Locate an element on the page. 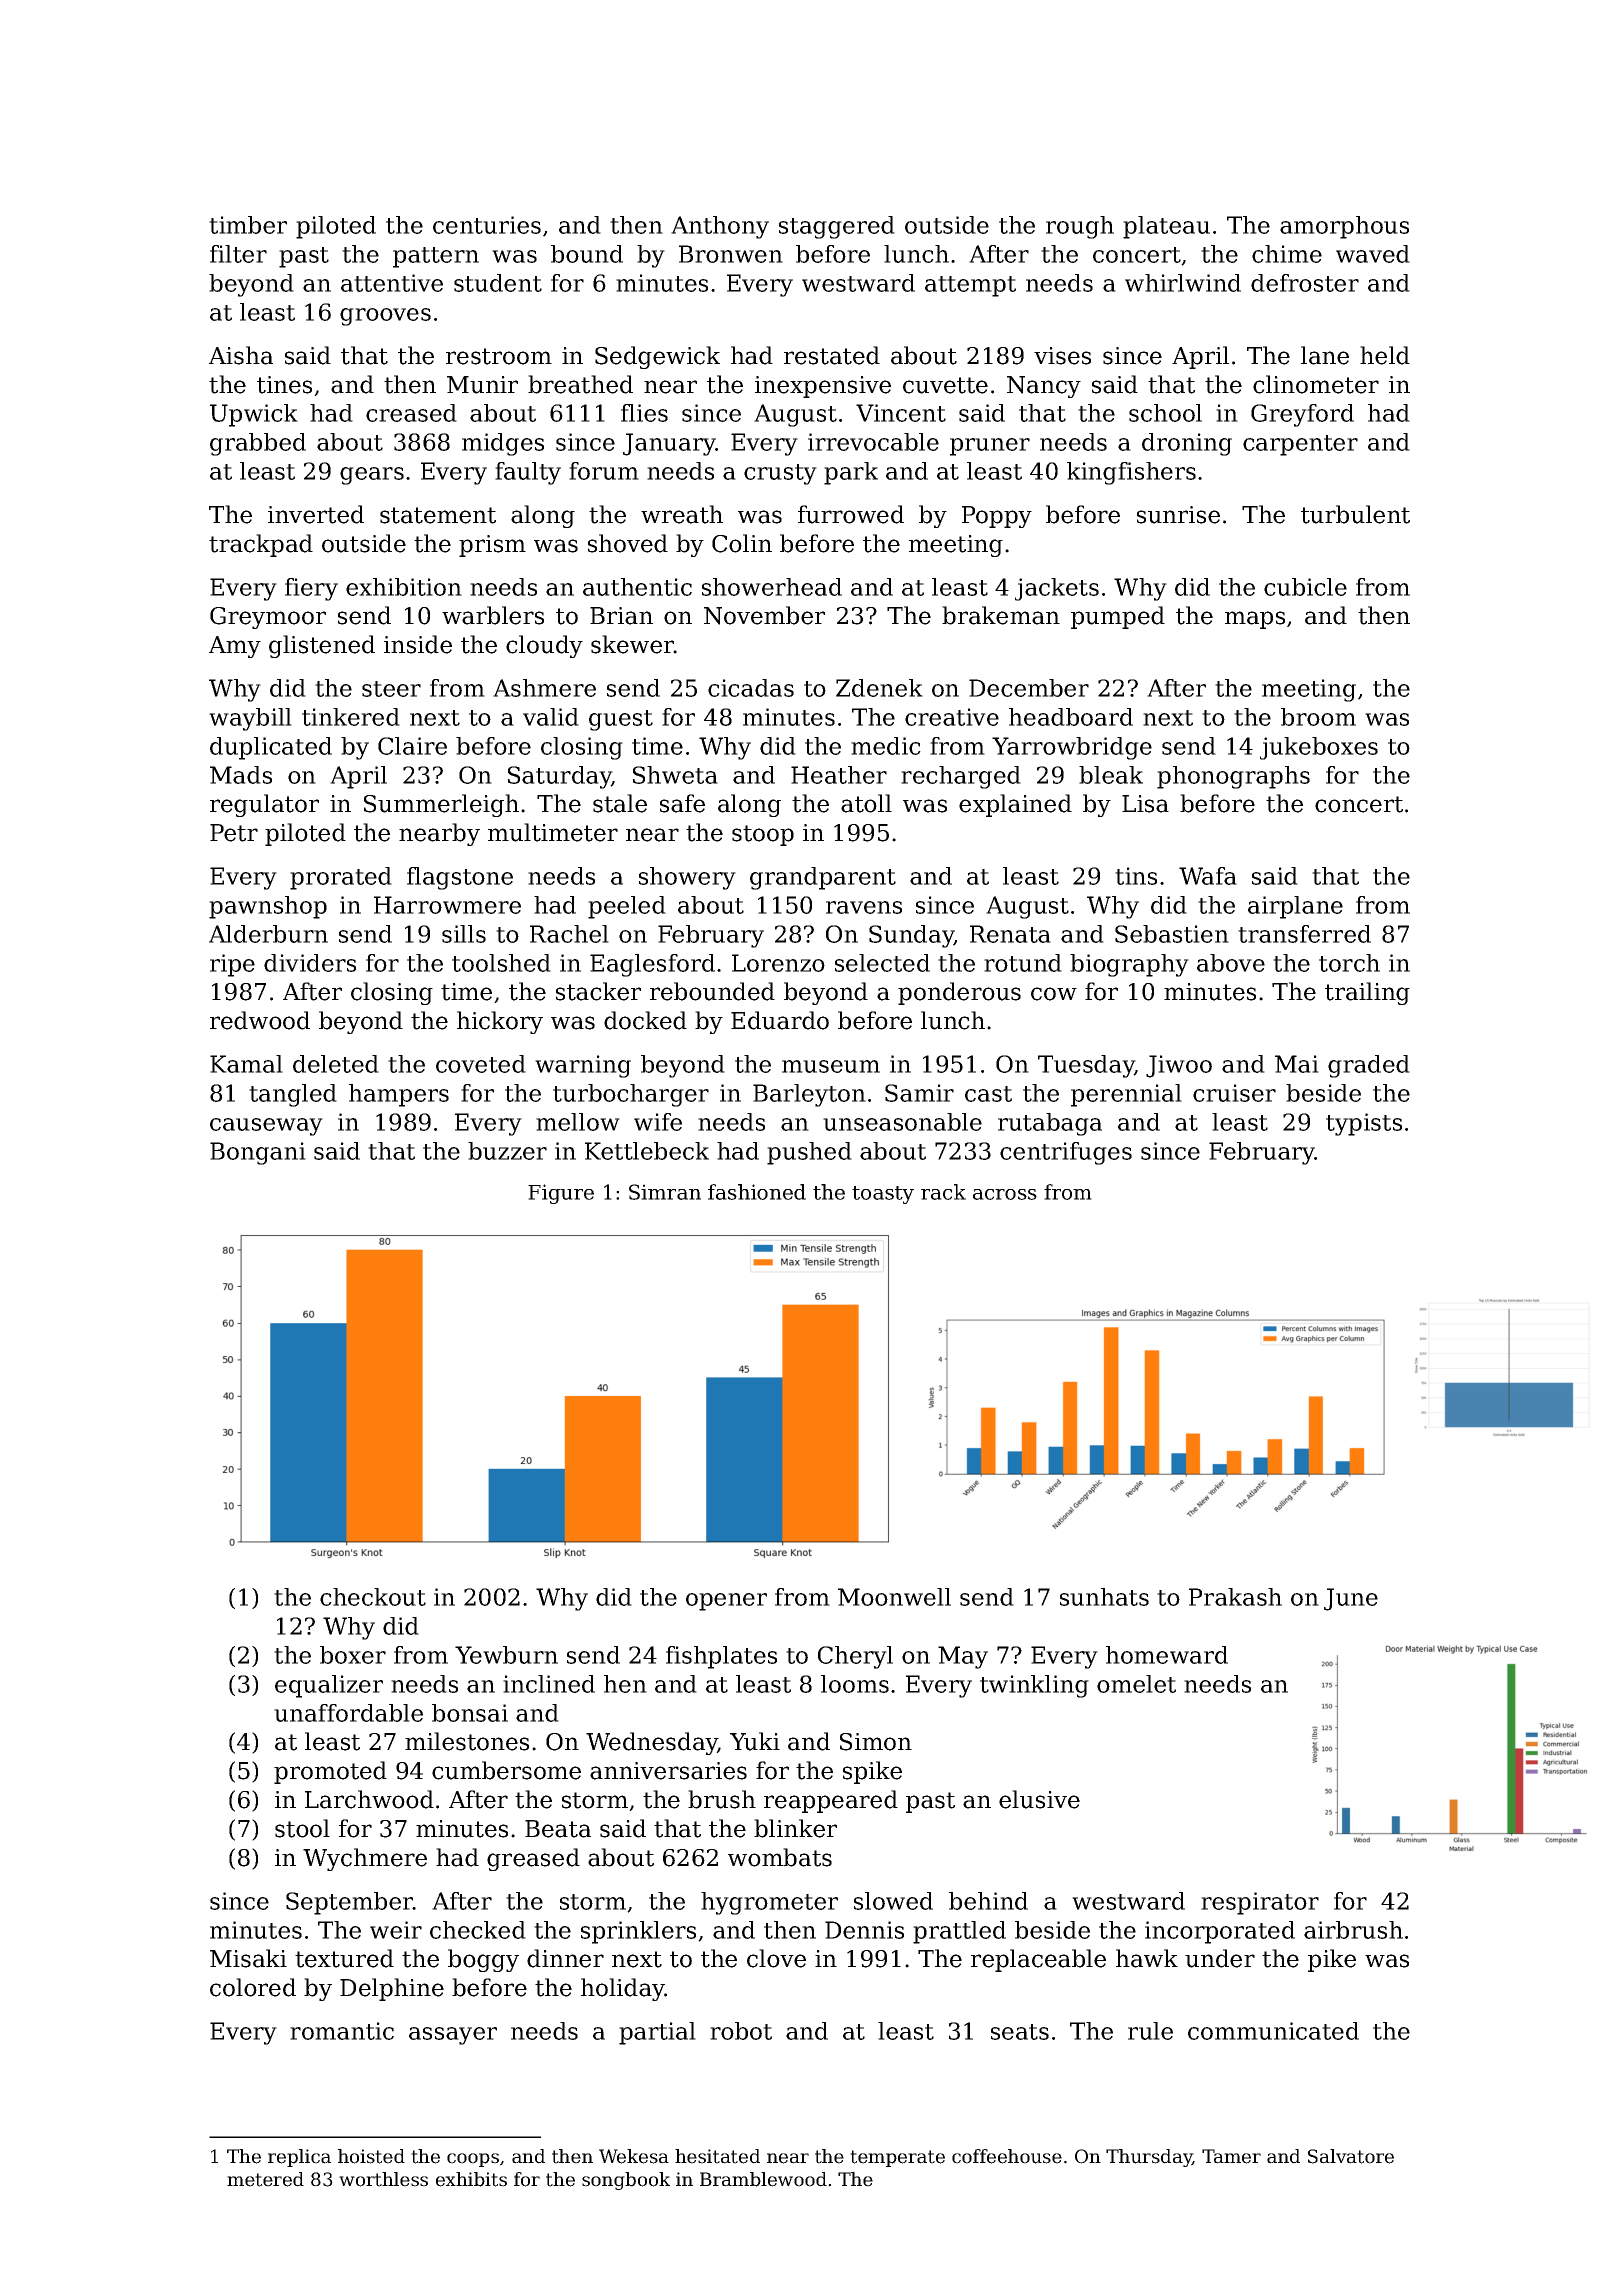  Yewburn is located at coordinates (506, 1655).
